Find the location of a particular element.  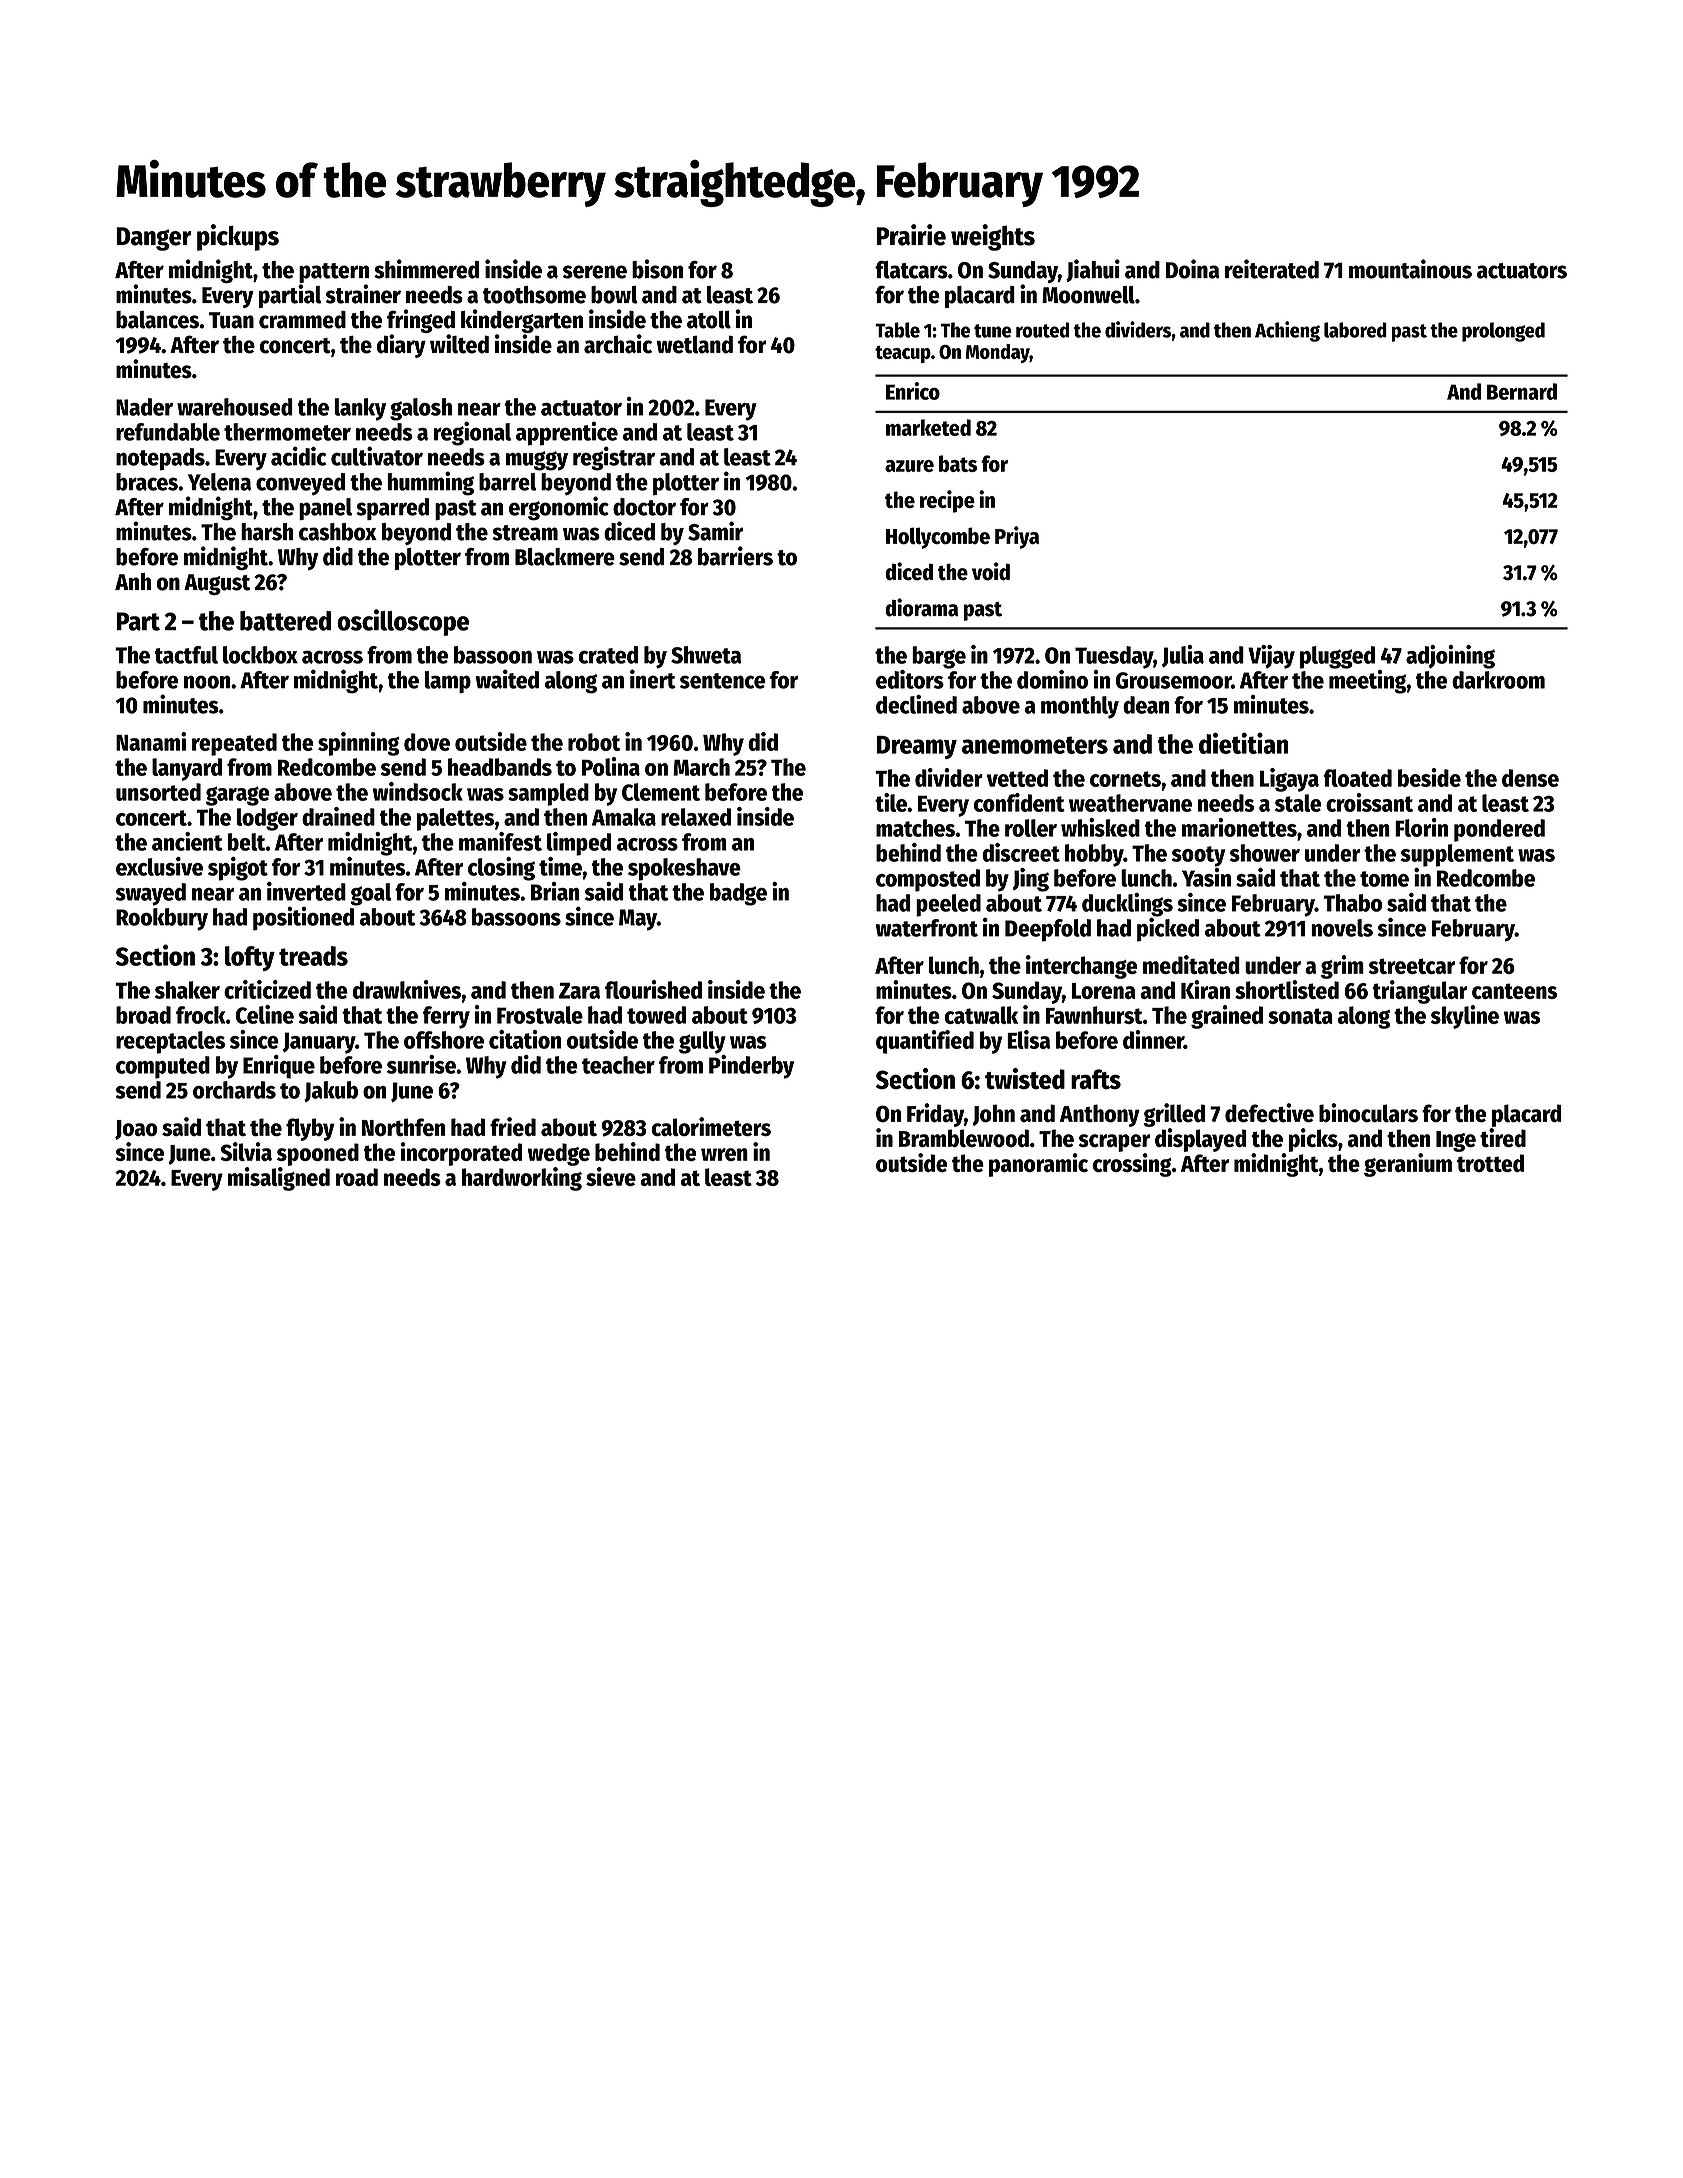

bats is located at coordinates (958, 463).
